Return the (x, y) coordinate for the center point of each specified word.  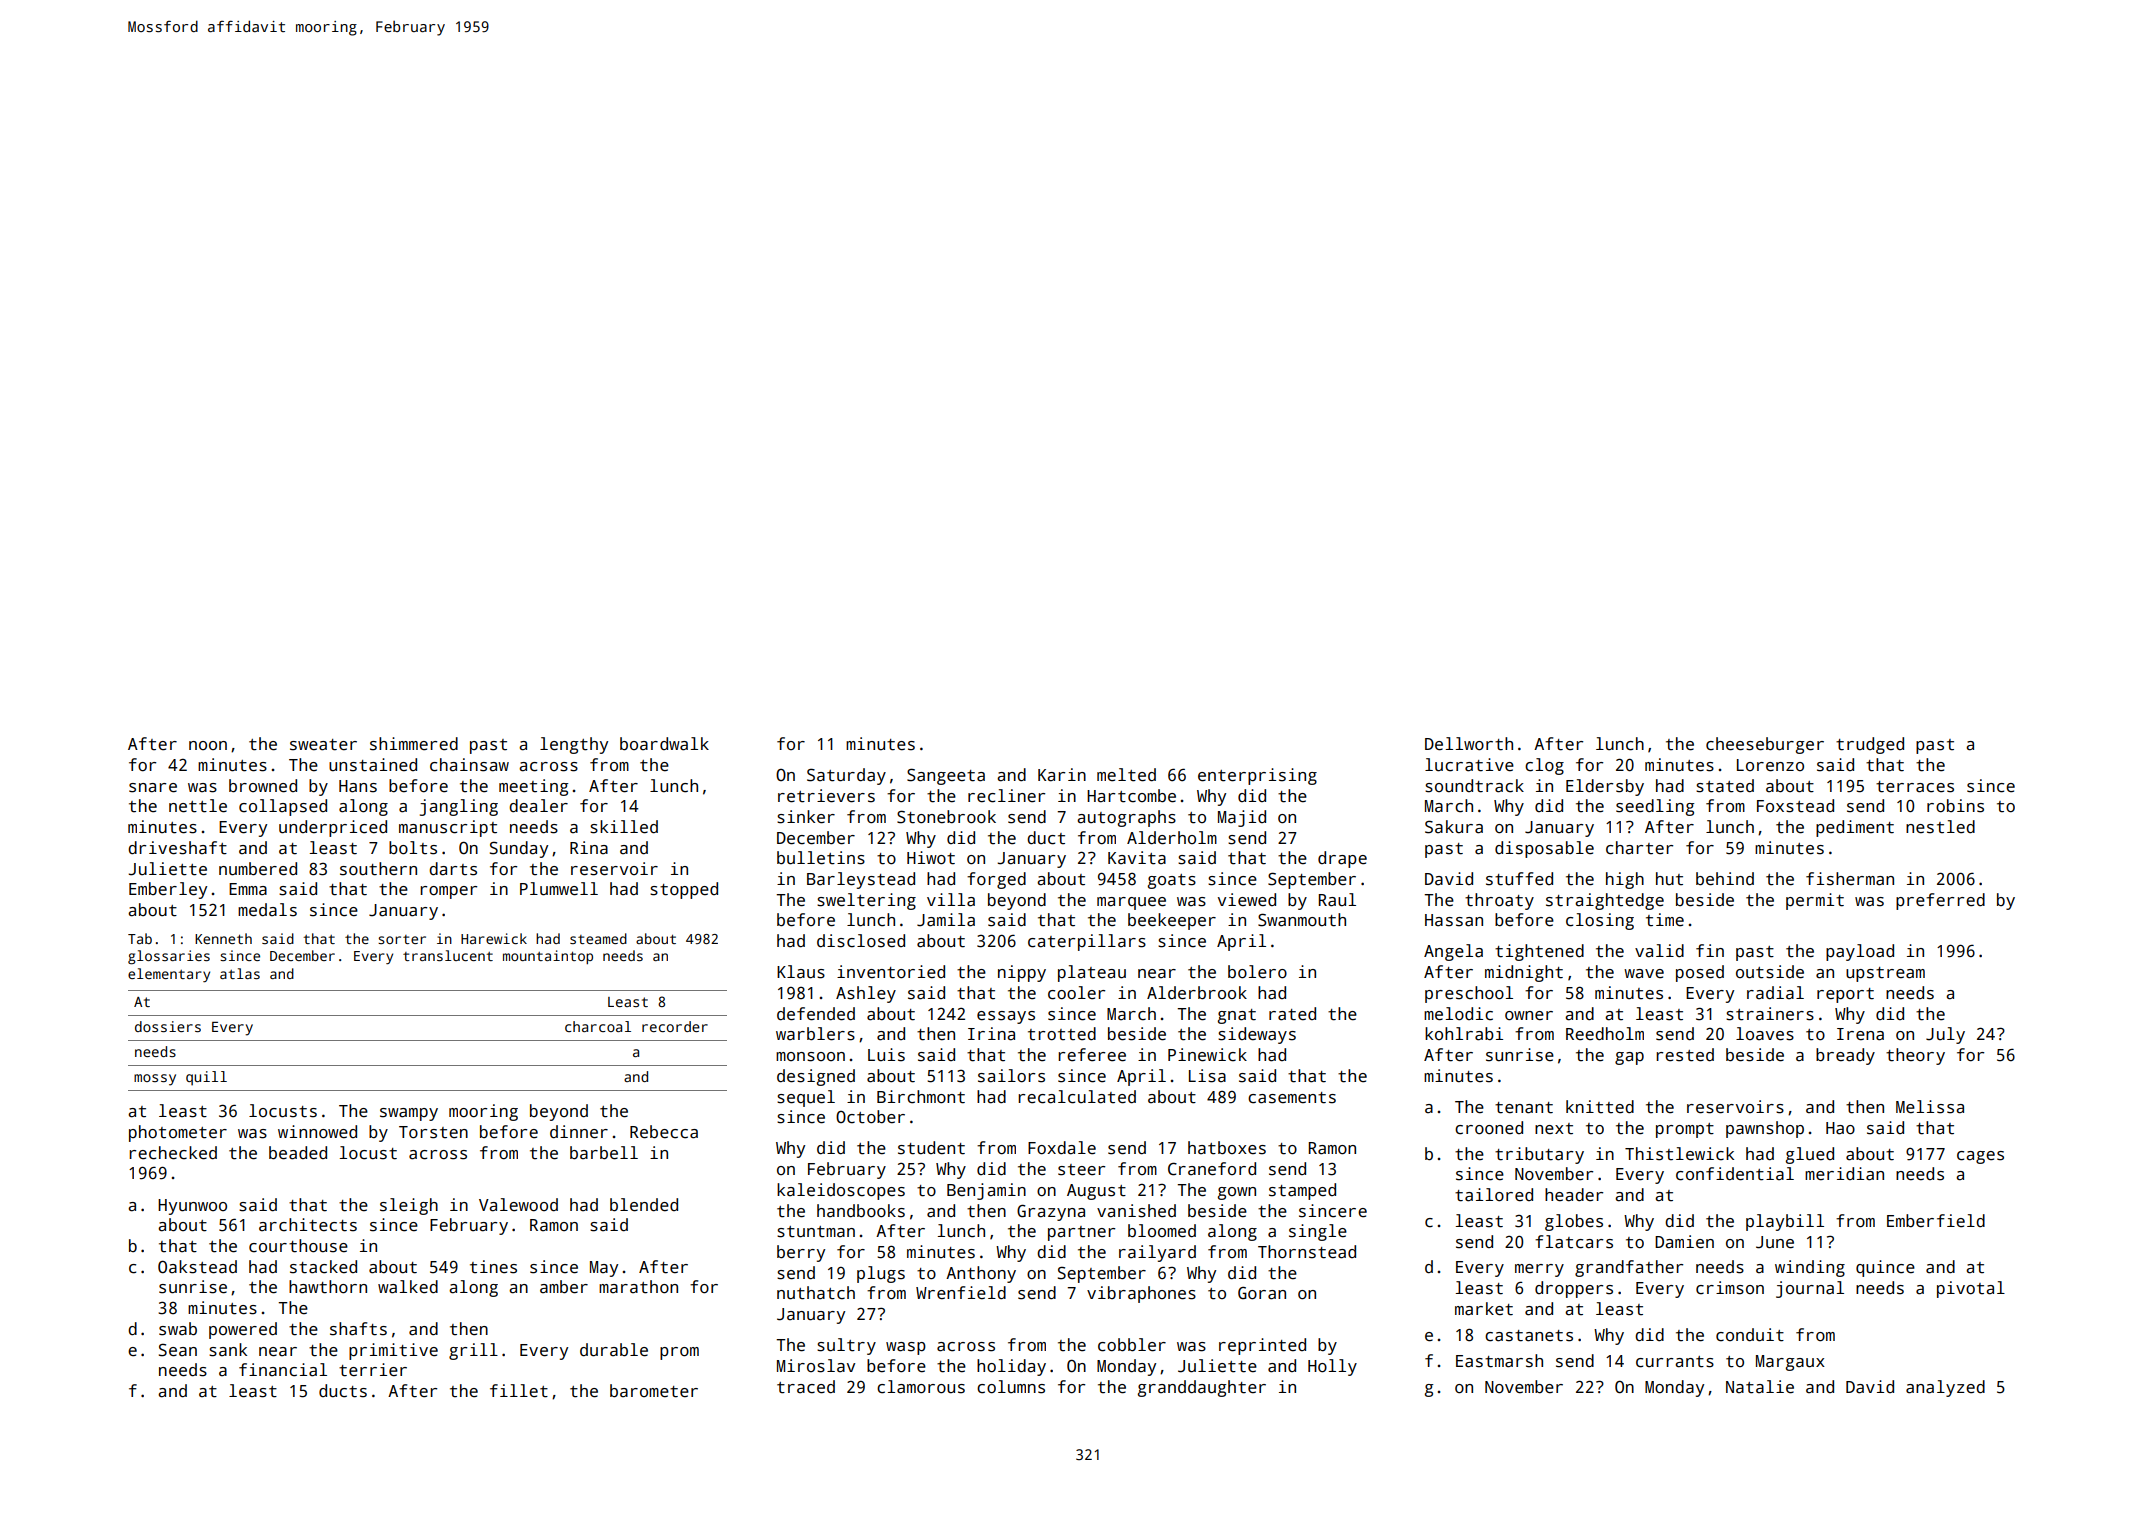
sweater (323, 745)
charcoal (598, 1026)
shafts (358, 1329)
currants (1675, 1362)
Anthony (981, 1274)
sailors (1011, 1076)
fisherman (1850, 879)
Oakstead (197, 1267)
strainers (1770, 1014)
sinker (806, 817)
